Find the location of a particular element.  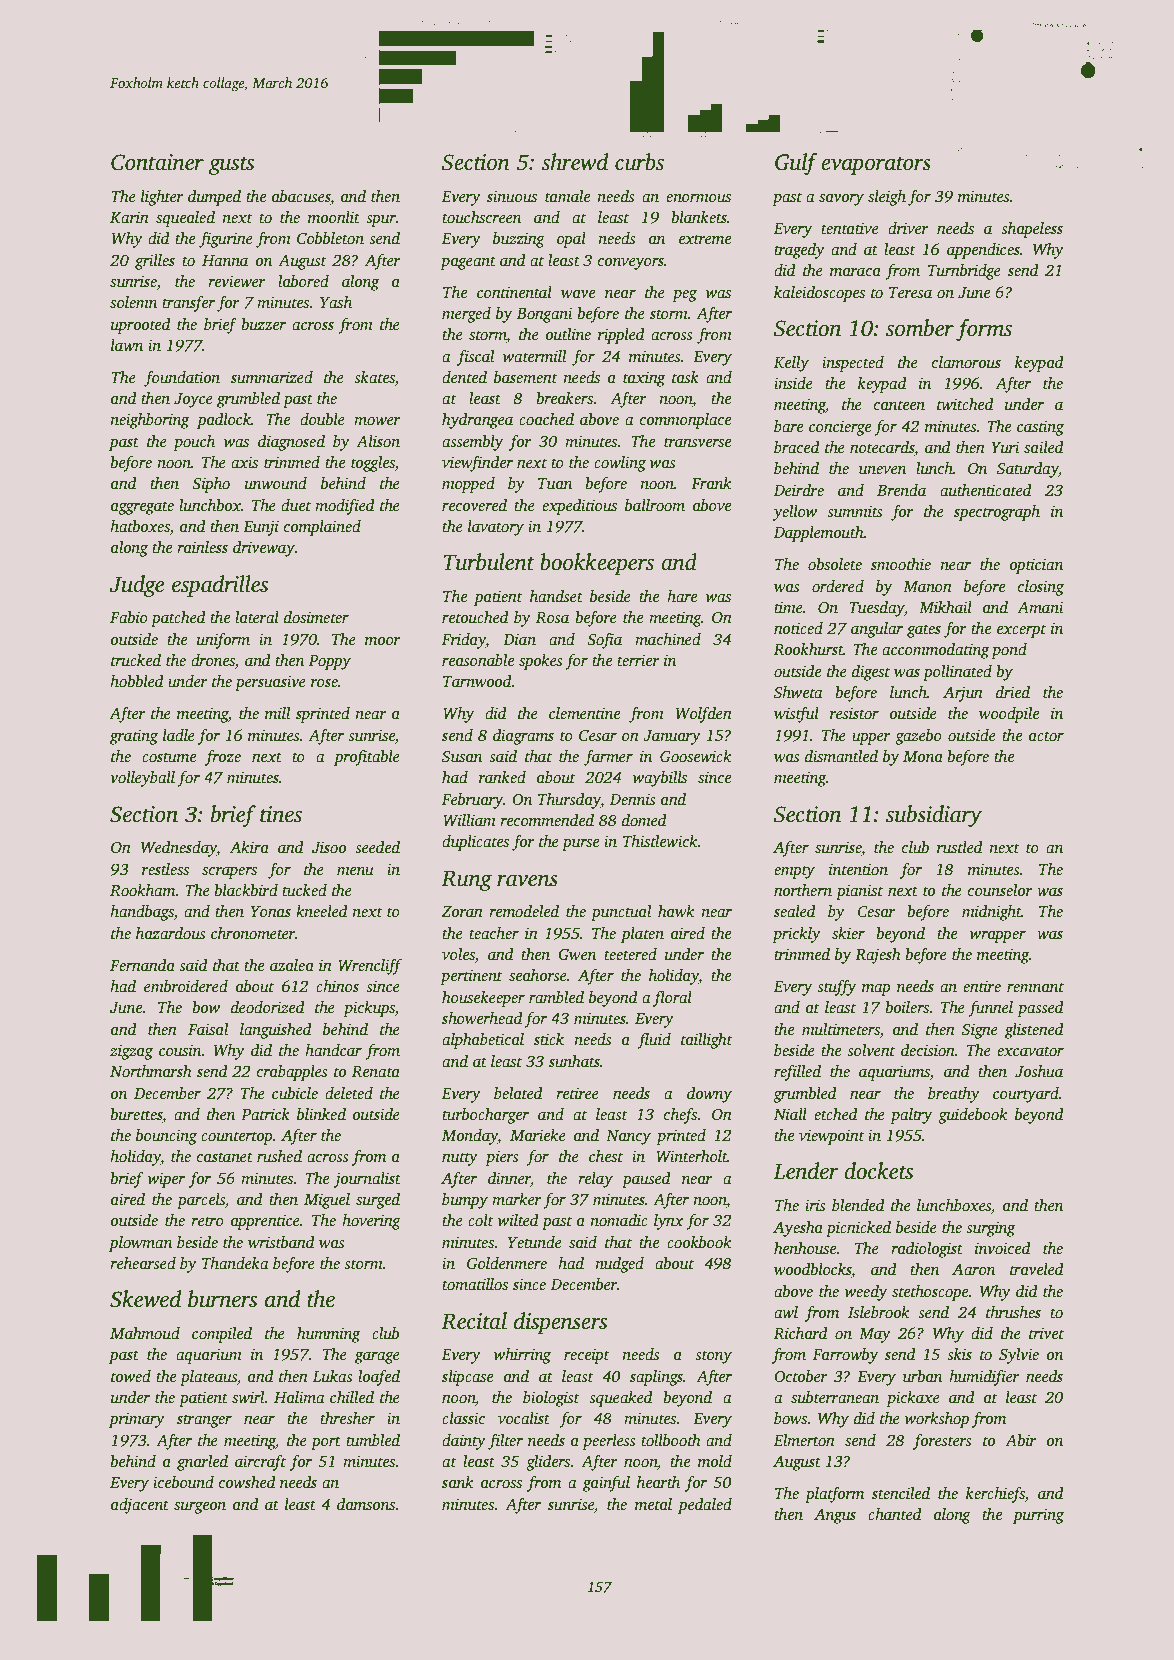

bouncing is located at coordinates (166, 1137).
